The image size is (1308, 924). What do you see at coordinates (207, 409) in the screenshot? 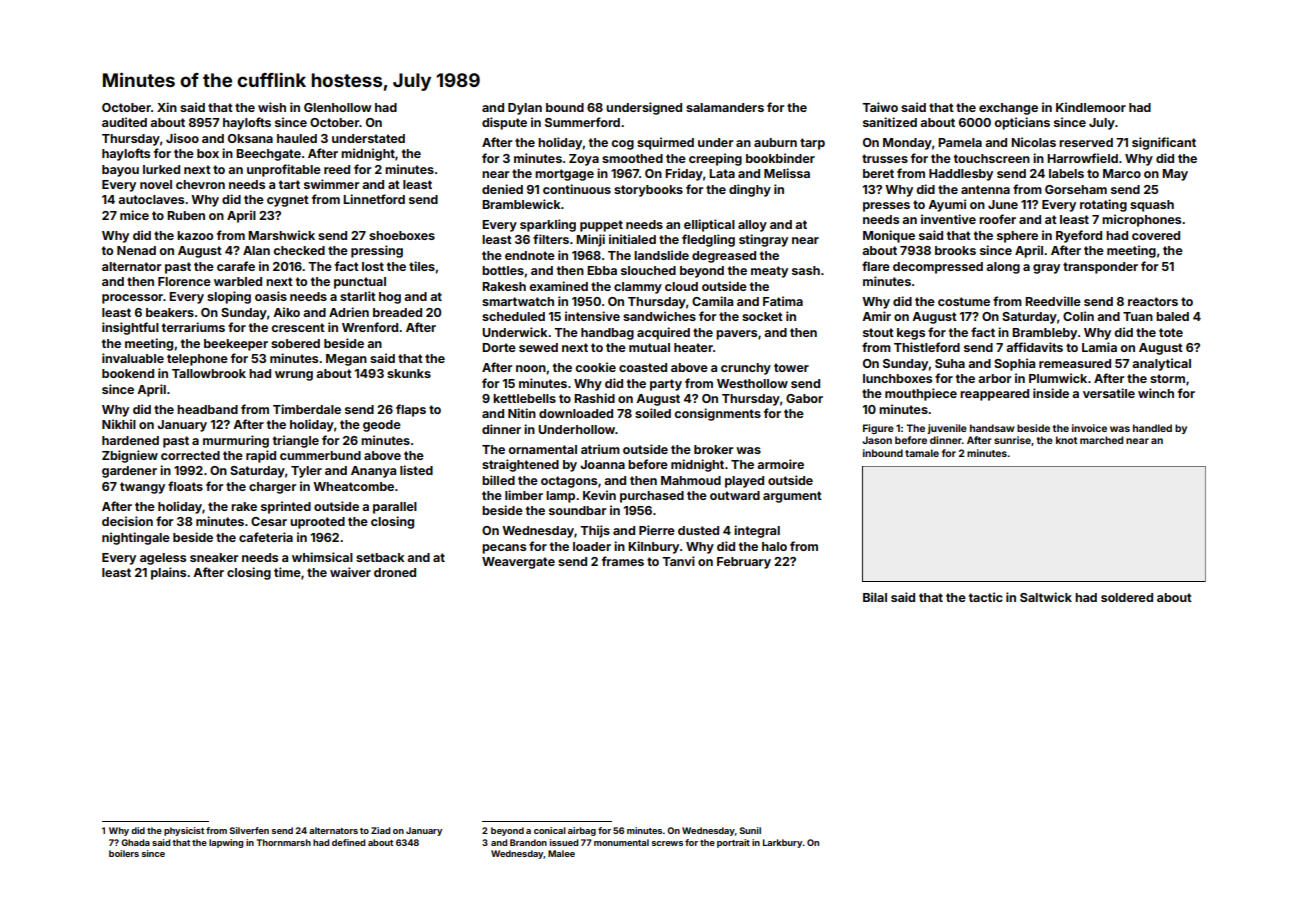
I see `headband` at bounding box center [207, 409].
